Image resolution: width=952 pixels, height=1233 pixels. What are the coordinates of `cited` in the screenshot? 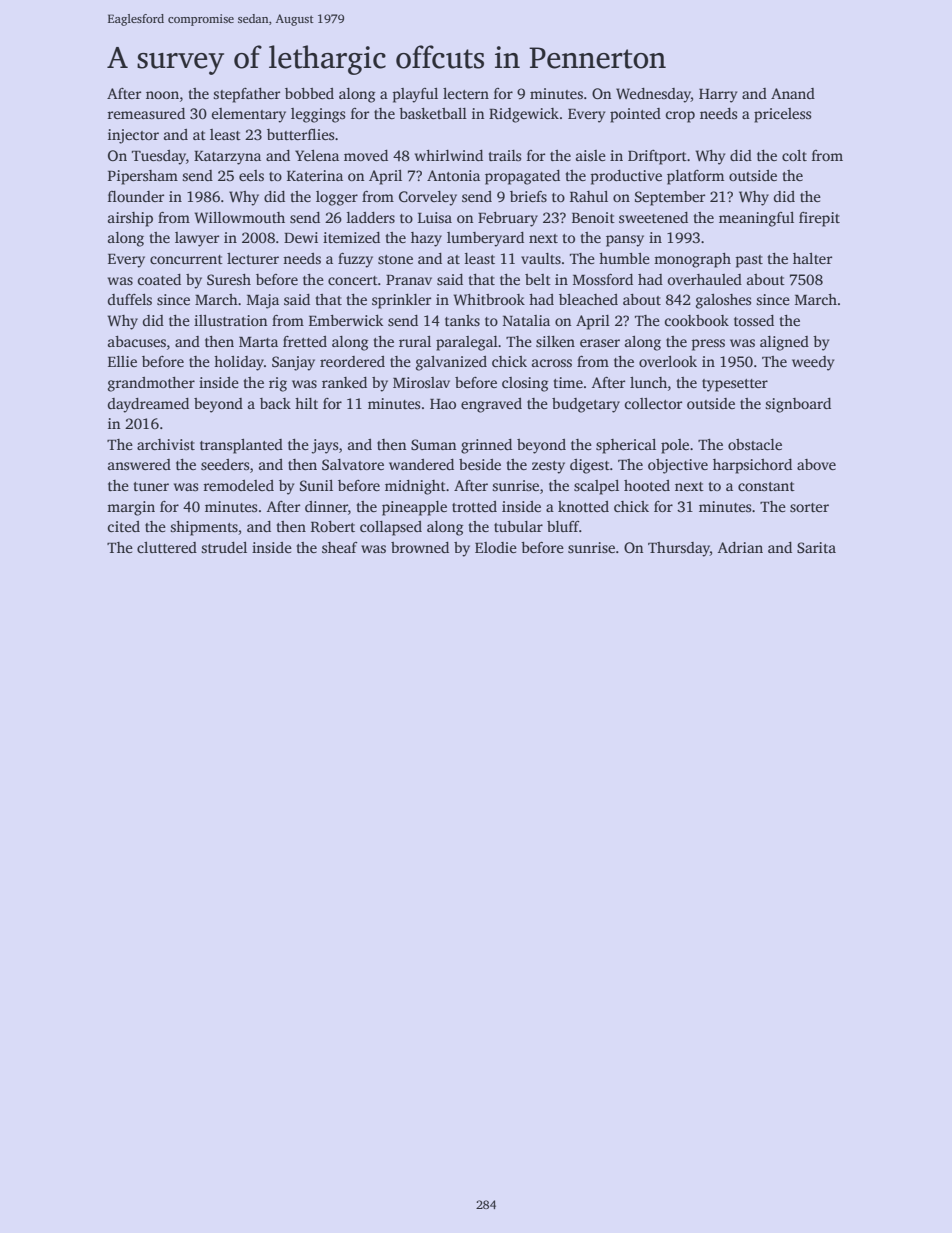 It's located at (124, 526).
